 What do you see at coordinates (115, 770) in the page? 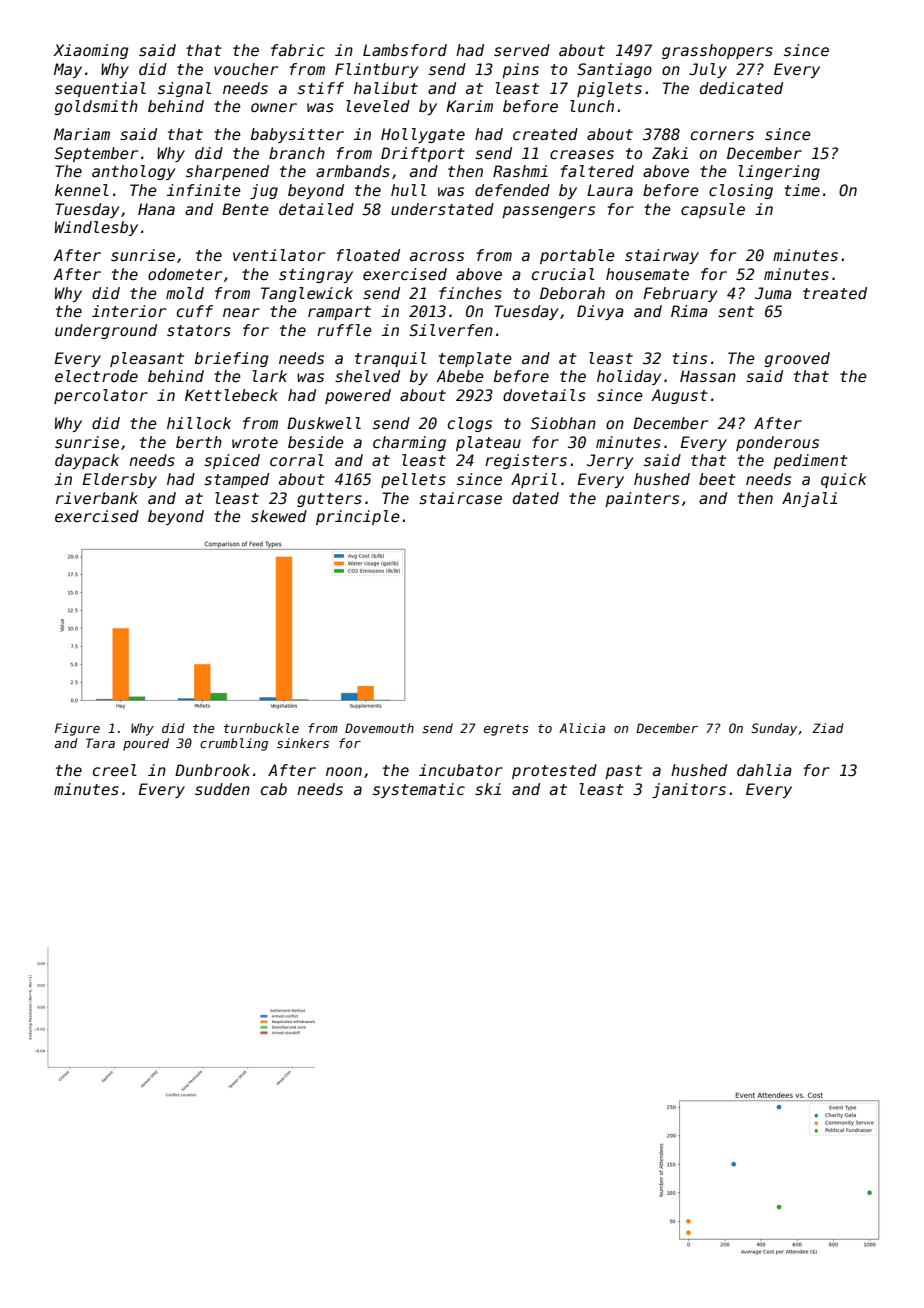
I see `creel` at bounding box center [115, 770].
